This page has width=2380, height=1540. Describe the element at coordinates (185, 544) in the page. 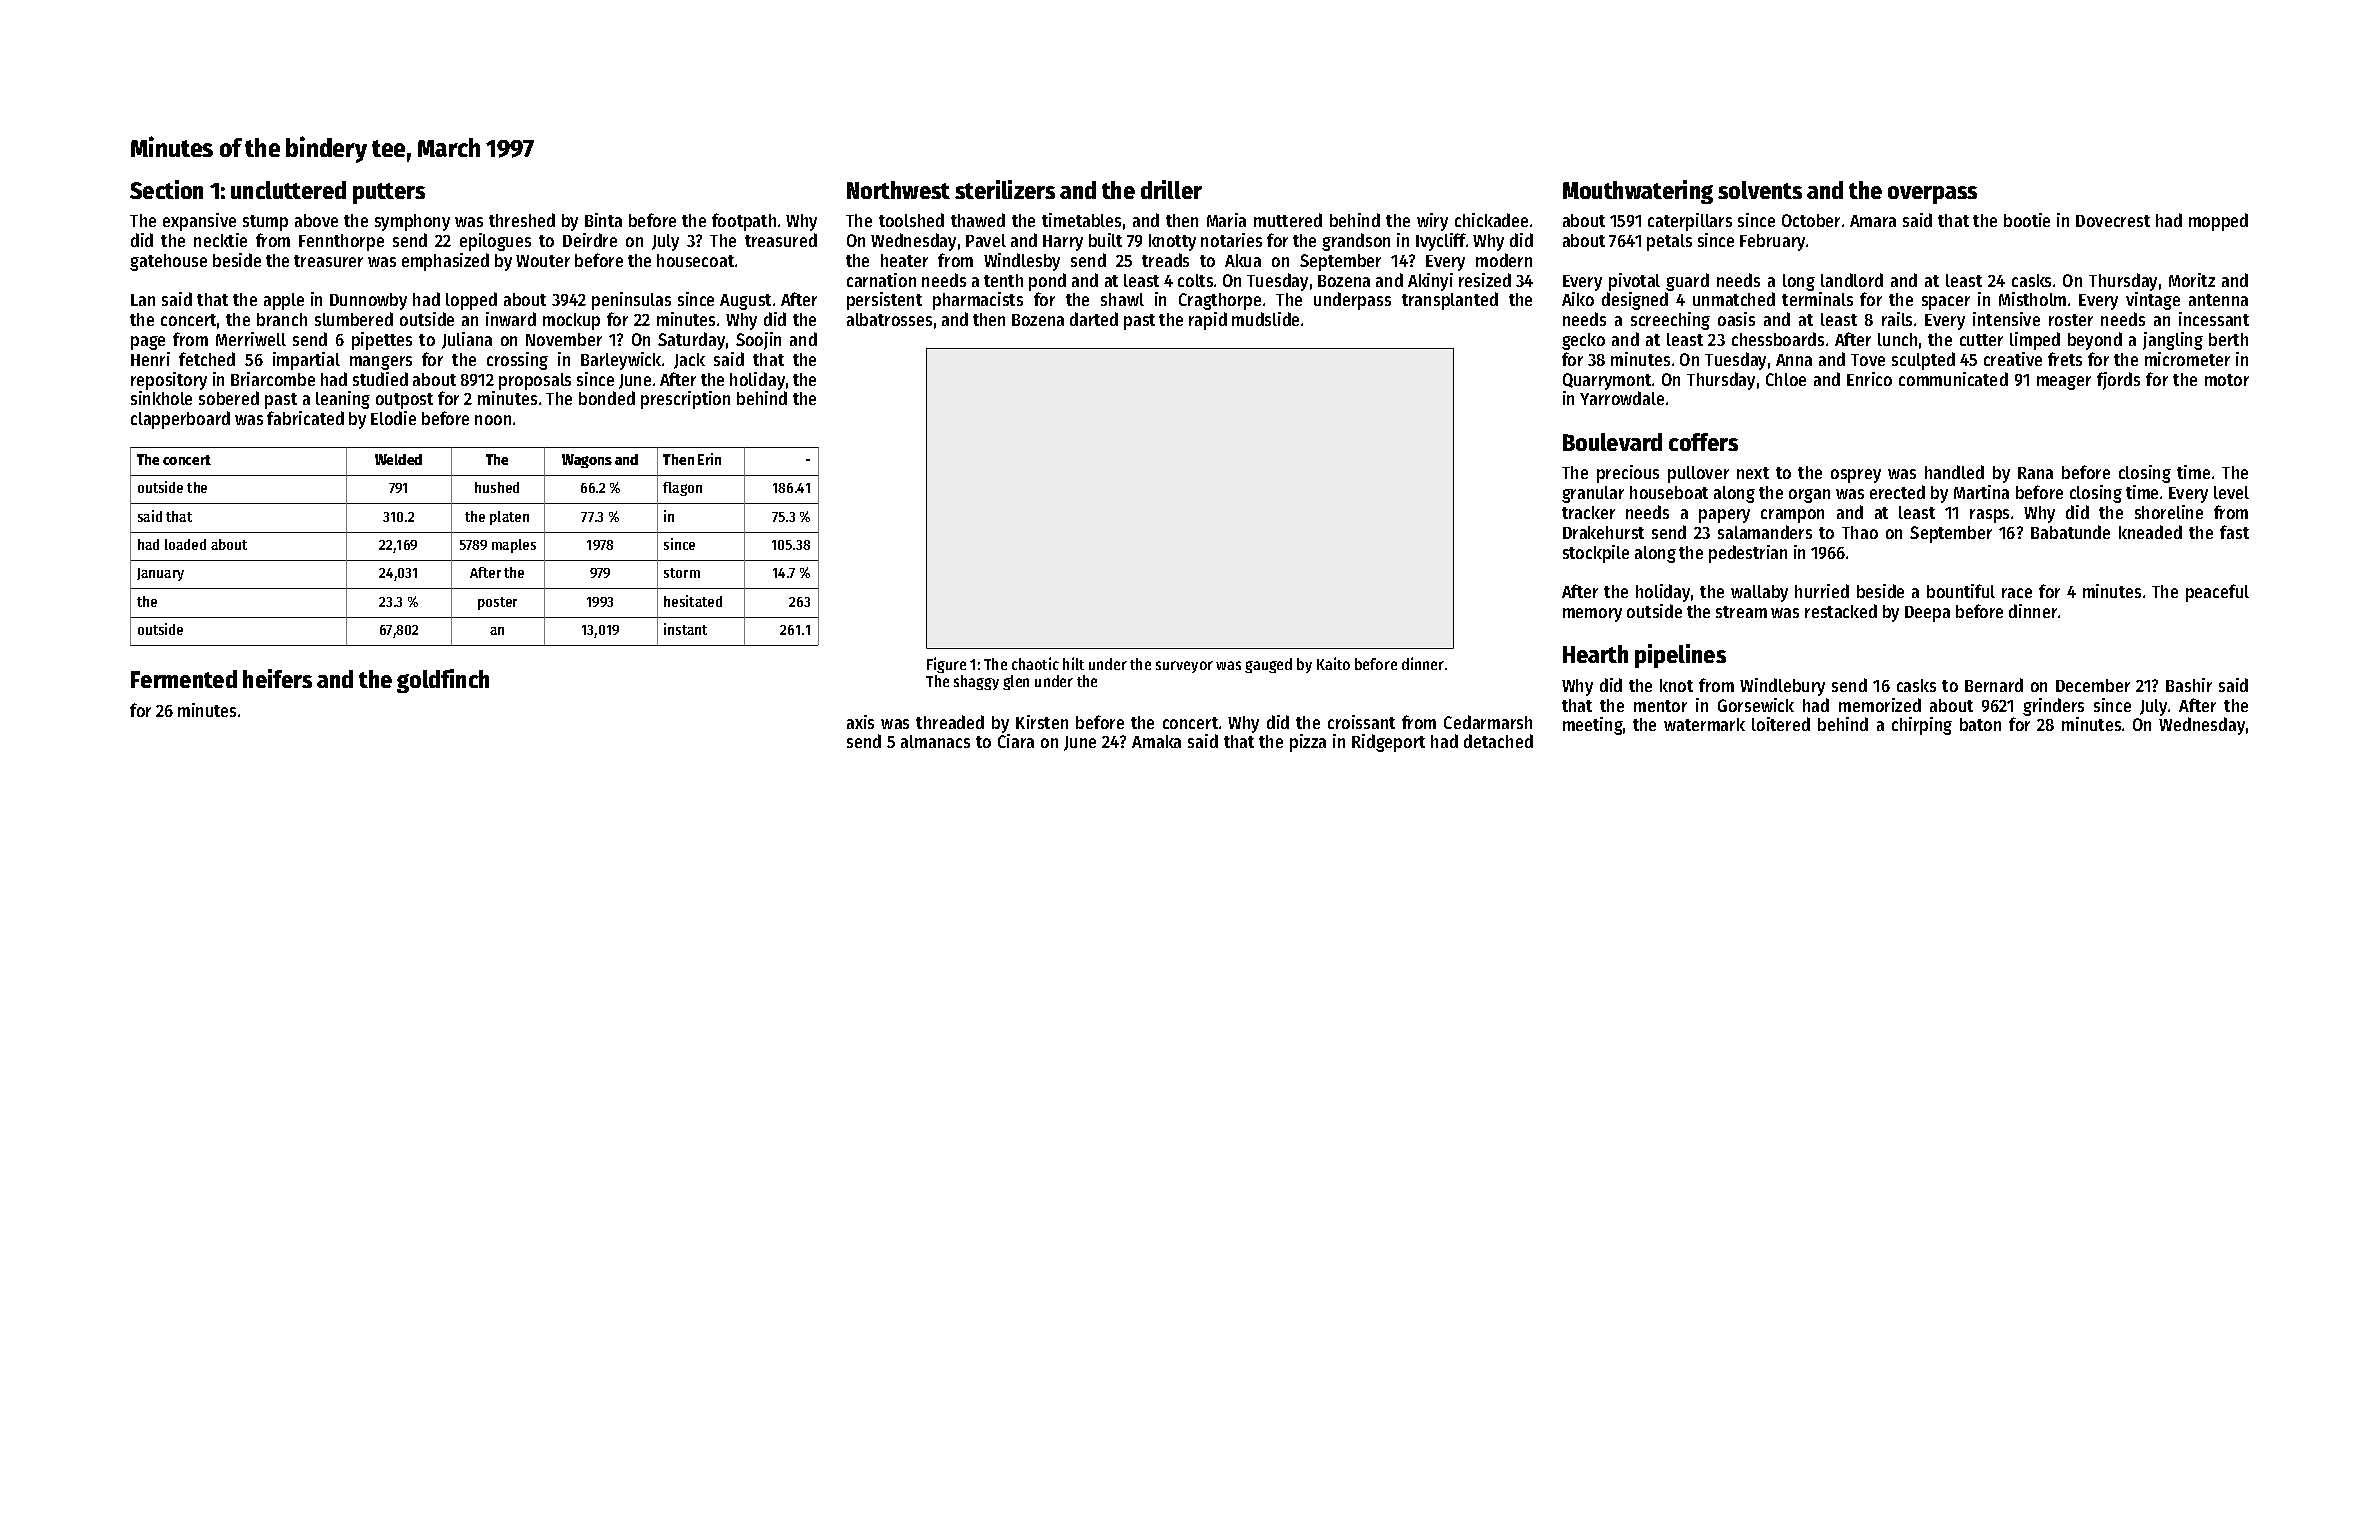

I see `loaded` at that location.
